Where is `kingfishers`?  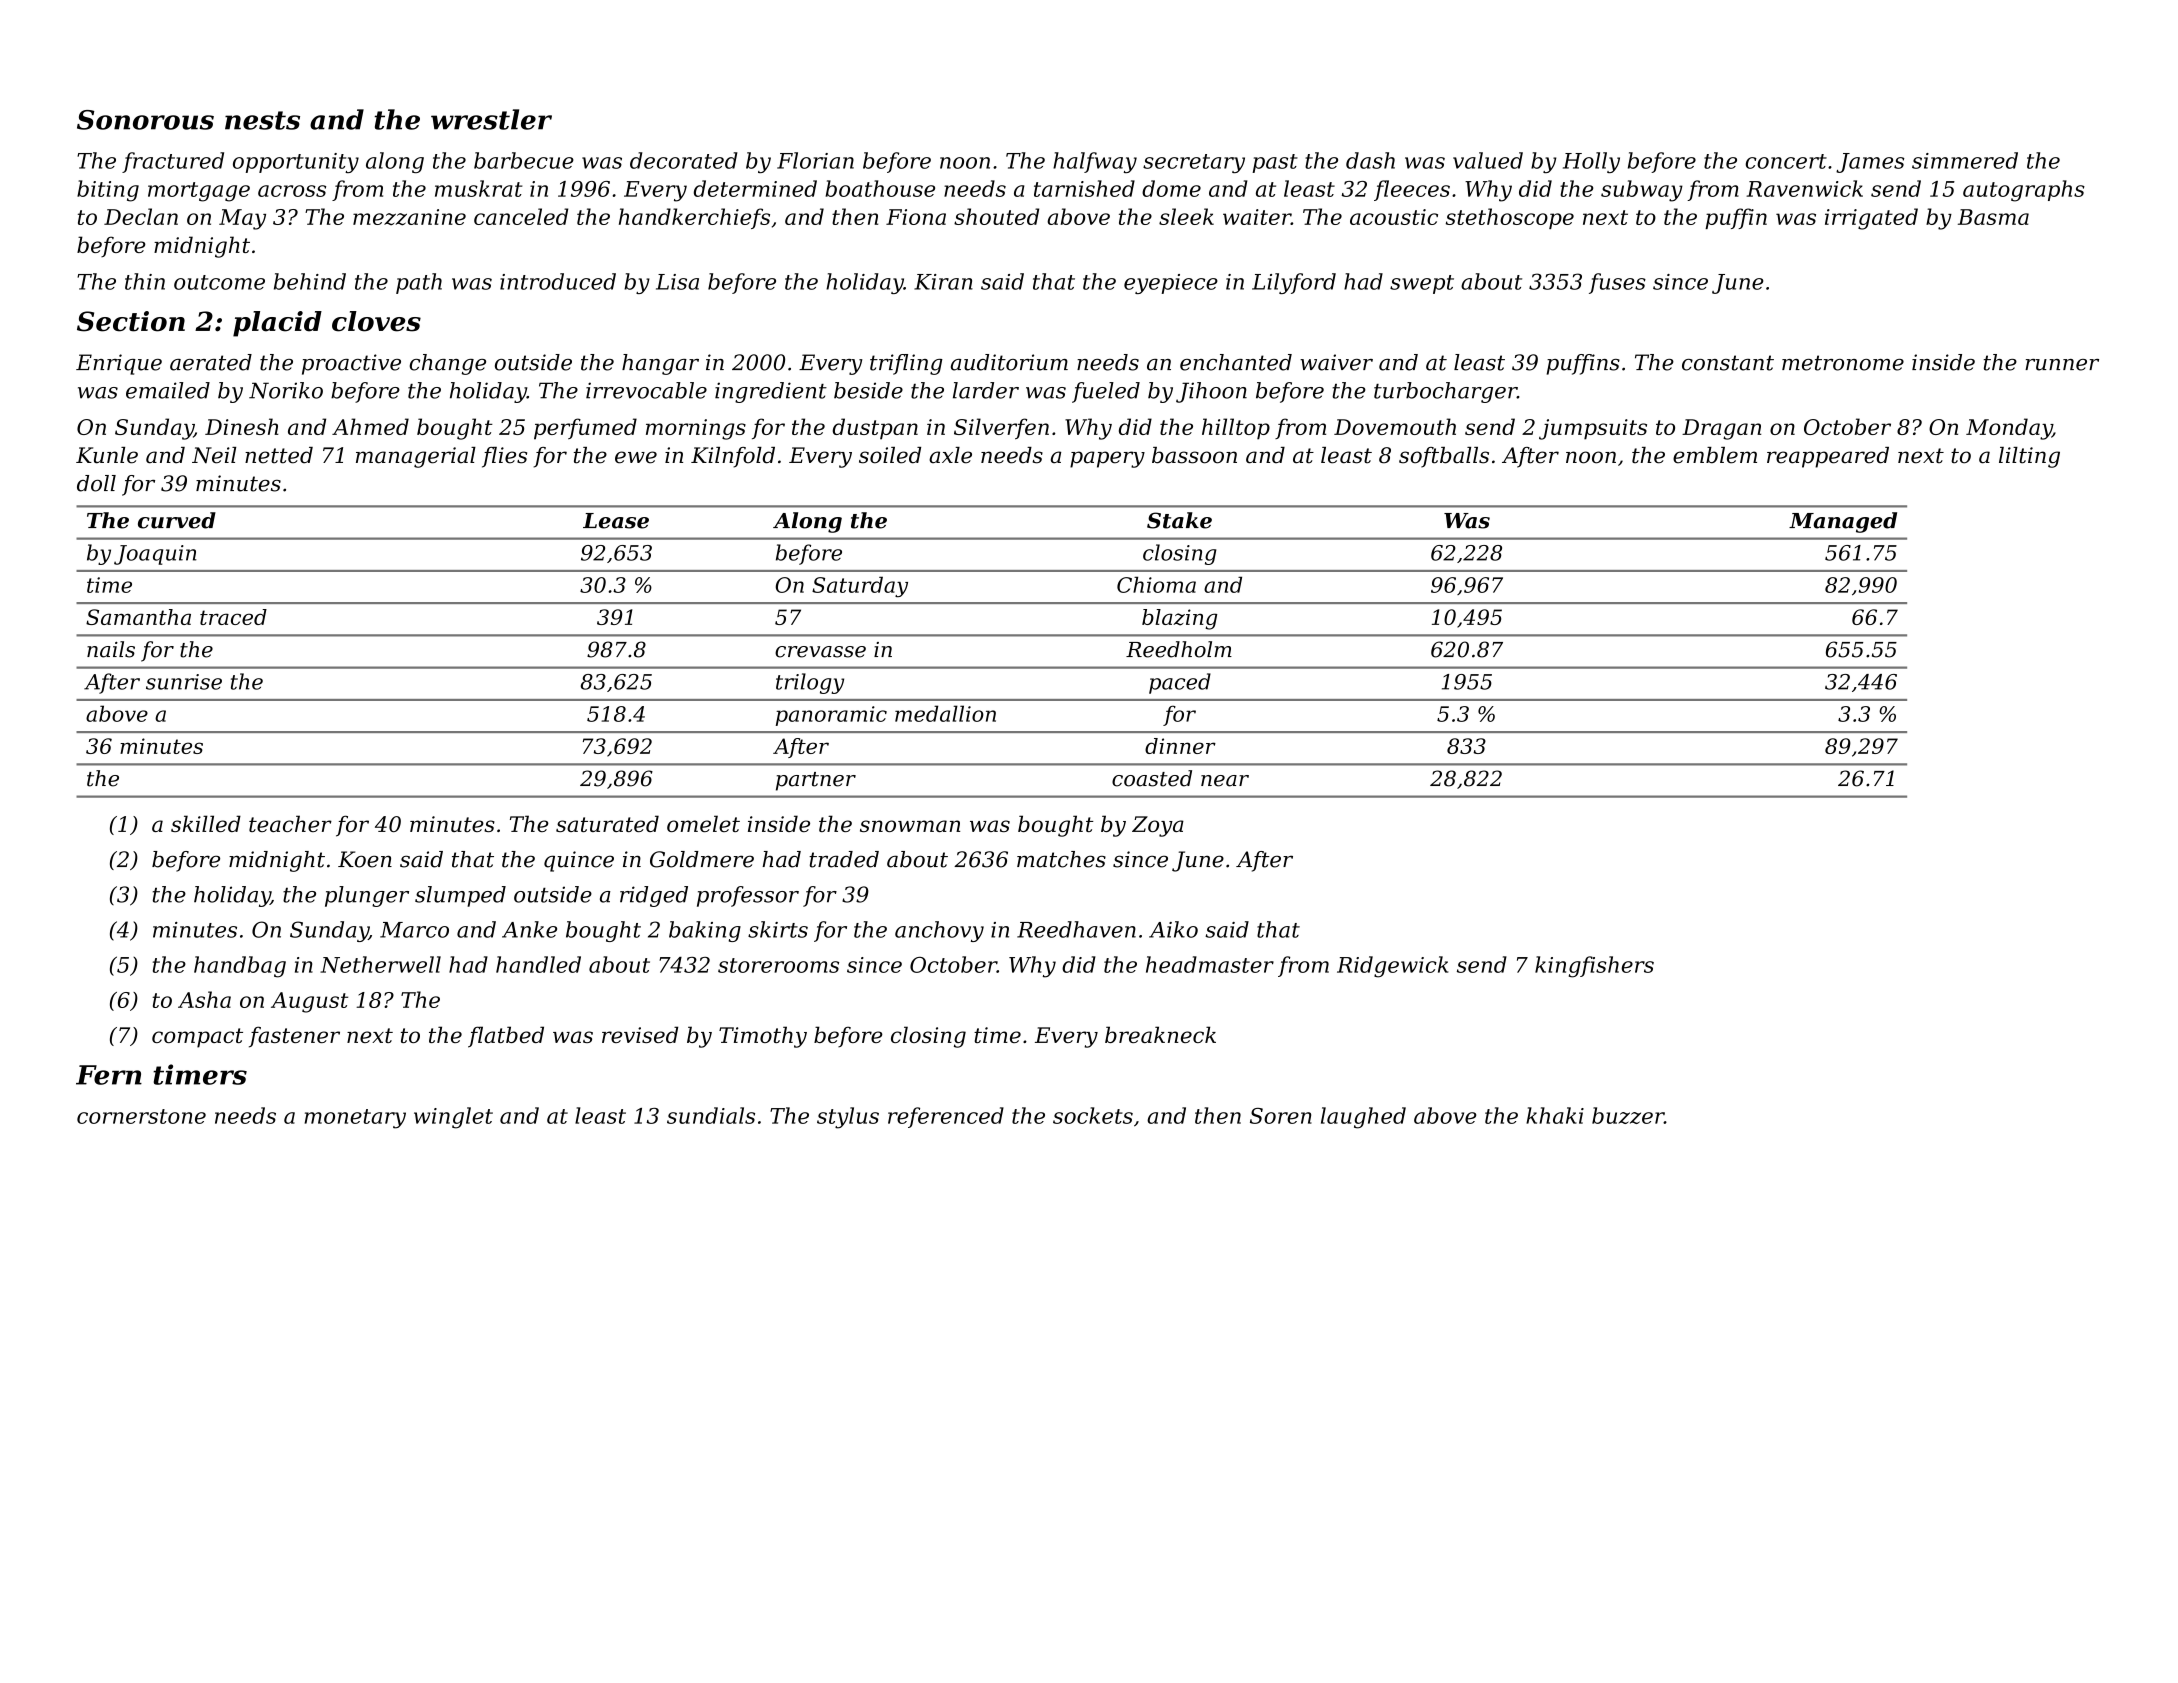 kingfishers is located at coordinates (1594, 967).
